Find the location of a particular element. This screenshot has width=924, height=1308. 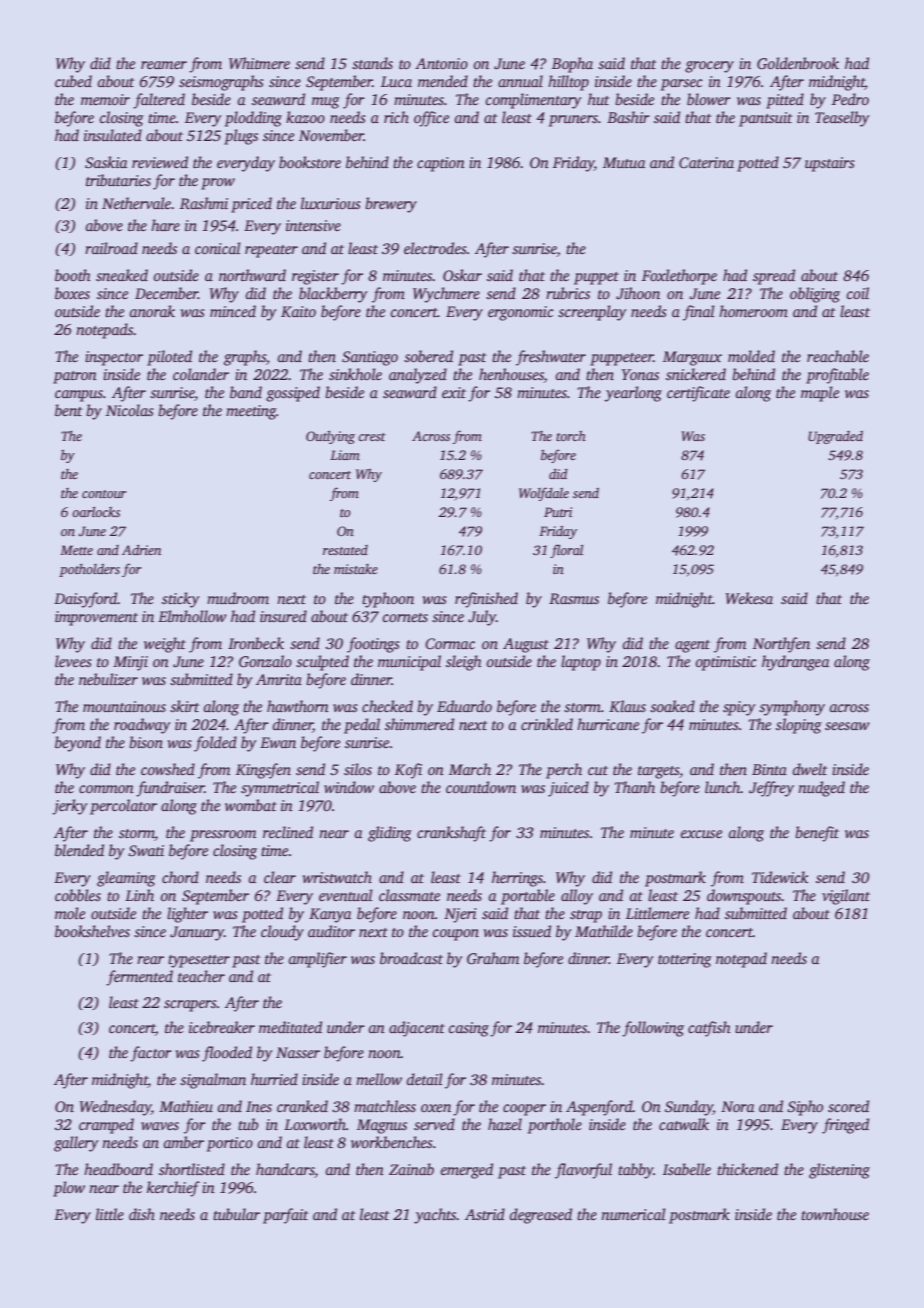

fermented is located at coordinates (139, 978).
